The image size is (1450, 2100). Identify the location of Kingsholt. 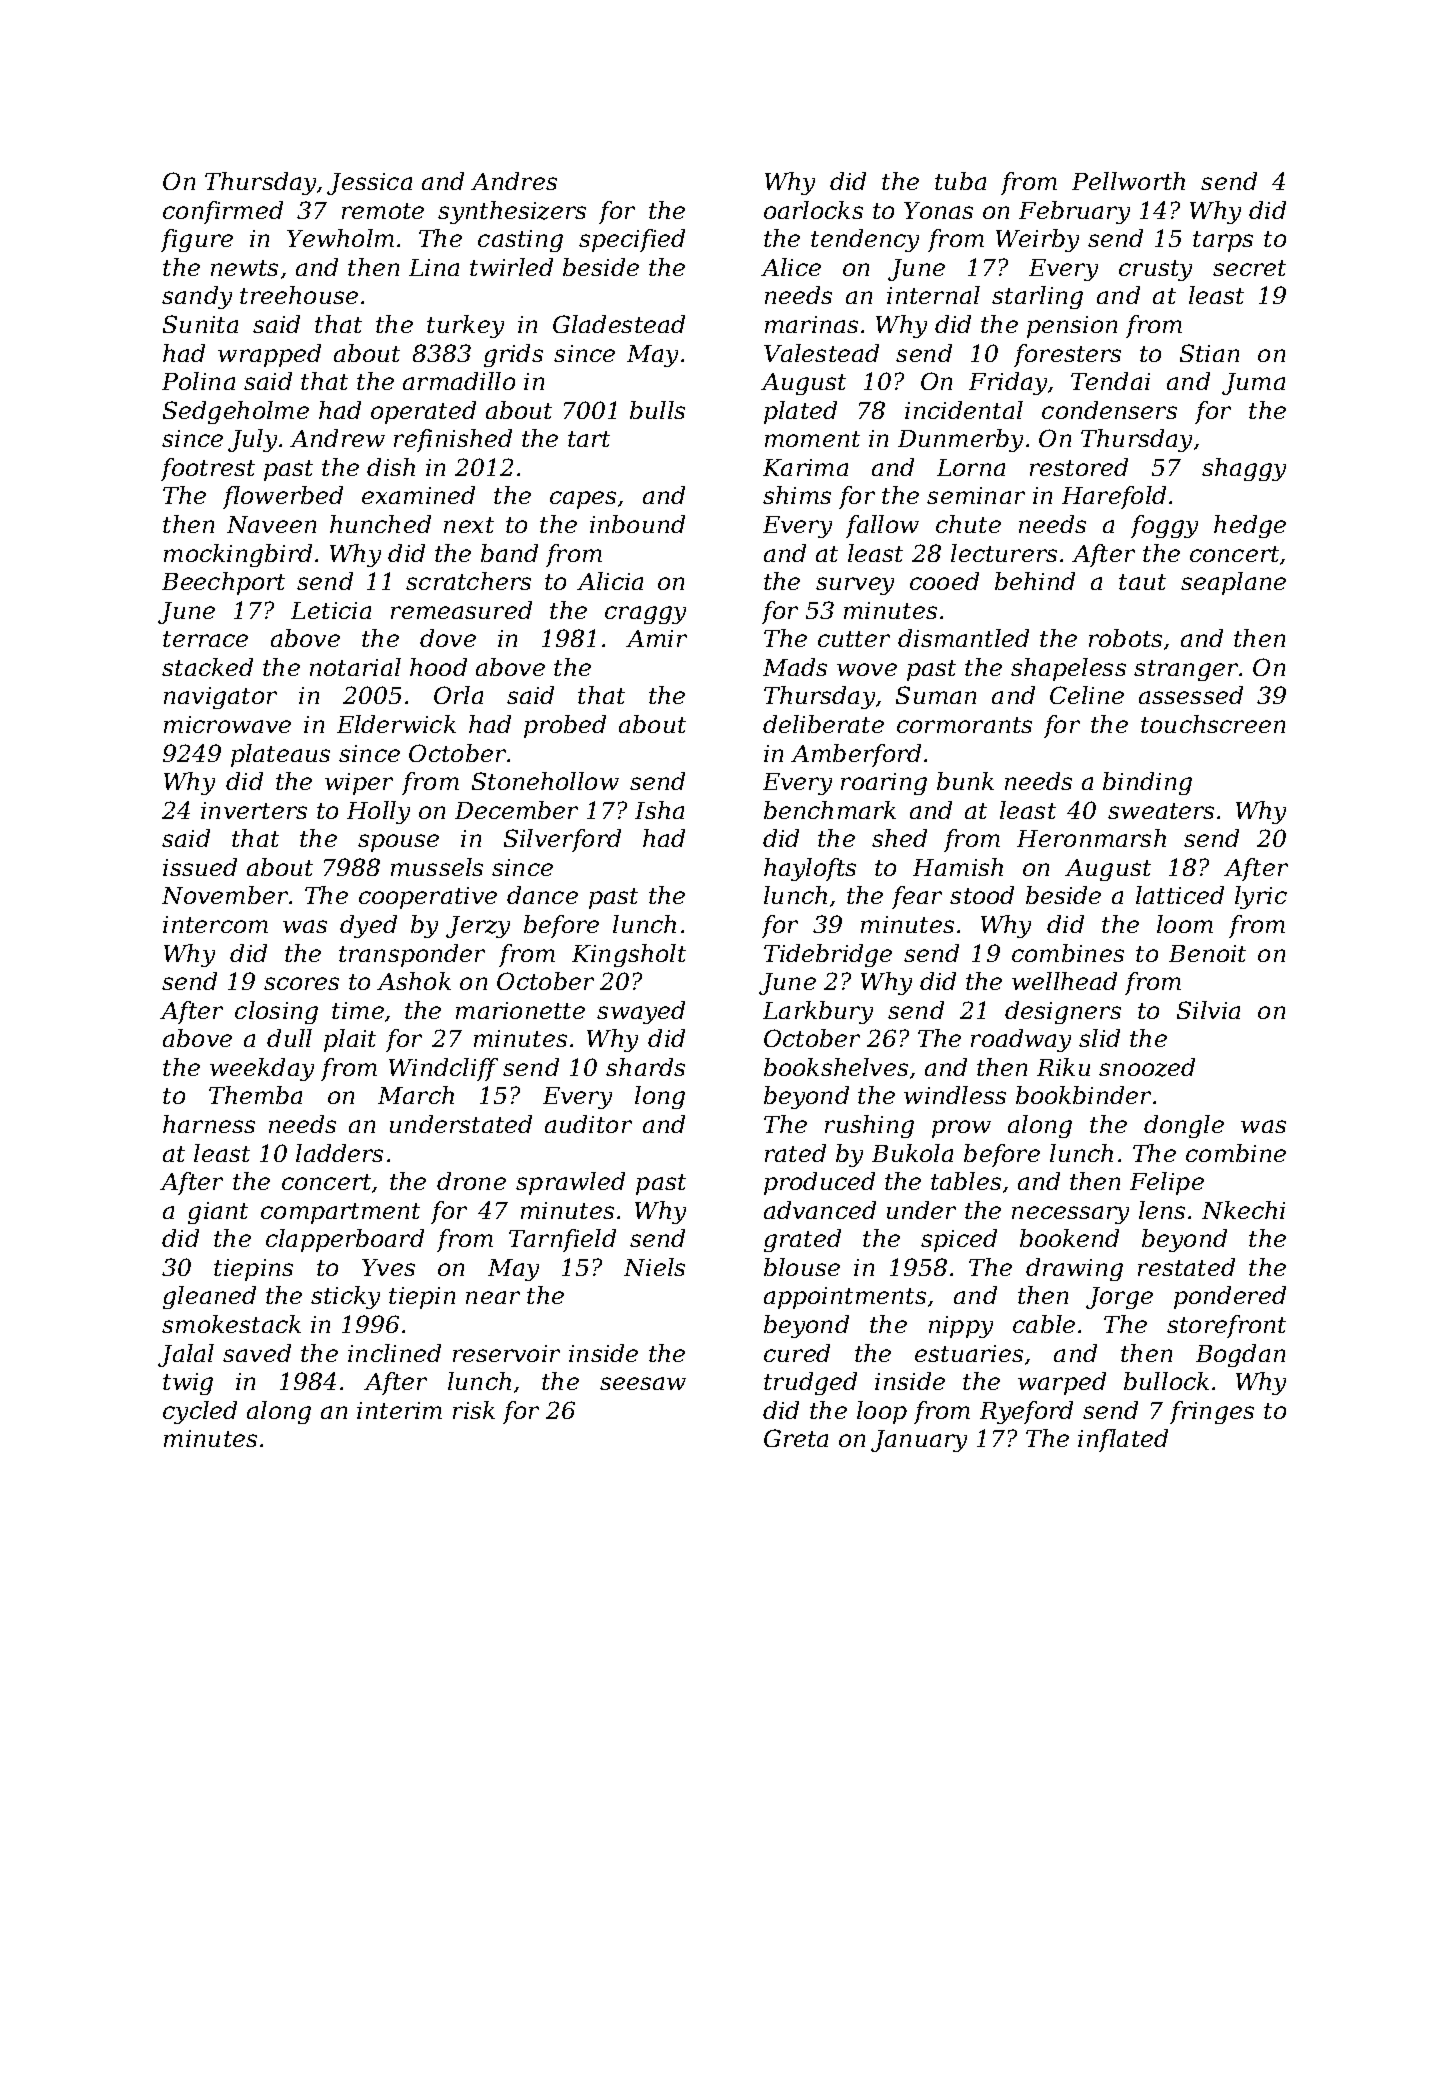
(629, 955).
